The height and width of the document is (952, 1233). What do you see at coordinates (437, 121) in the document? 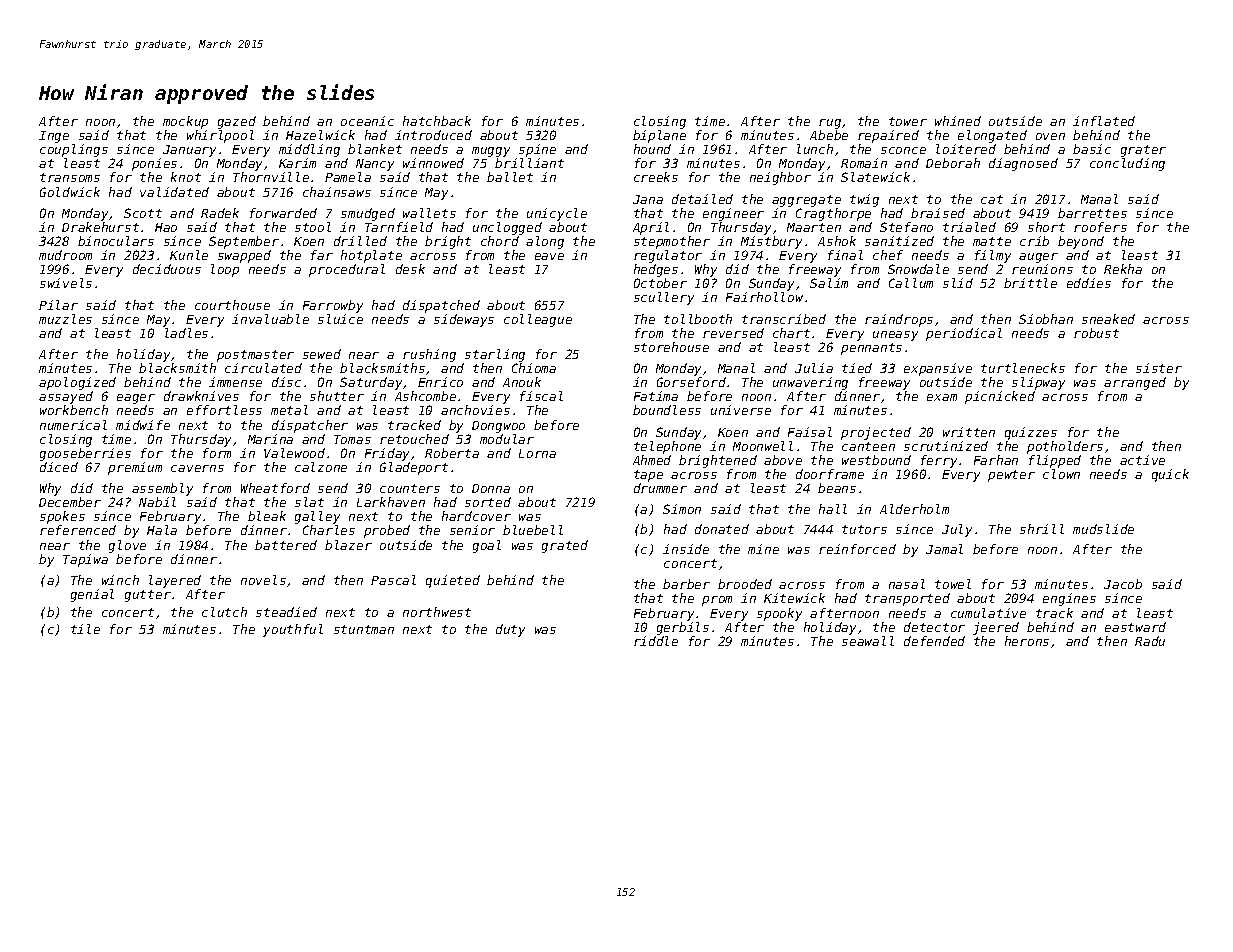
I see `hatchback` at bounding box center [437, 121].
